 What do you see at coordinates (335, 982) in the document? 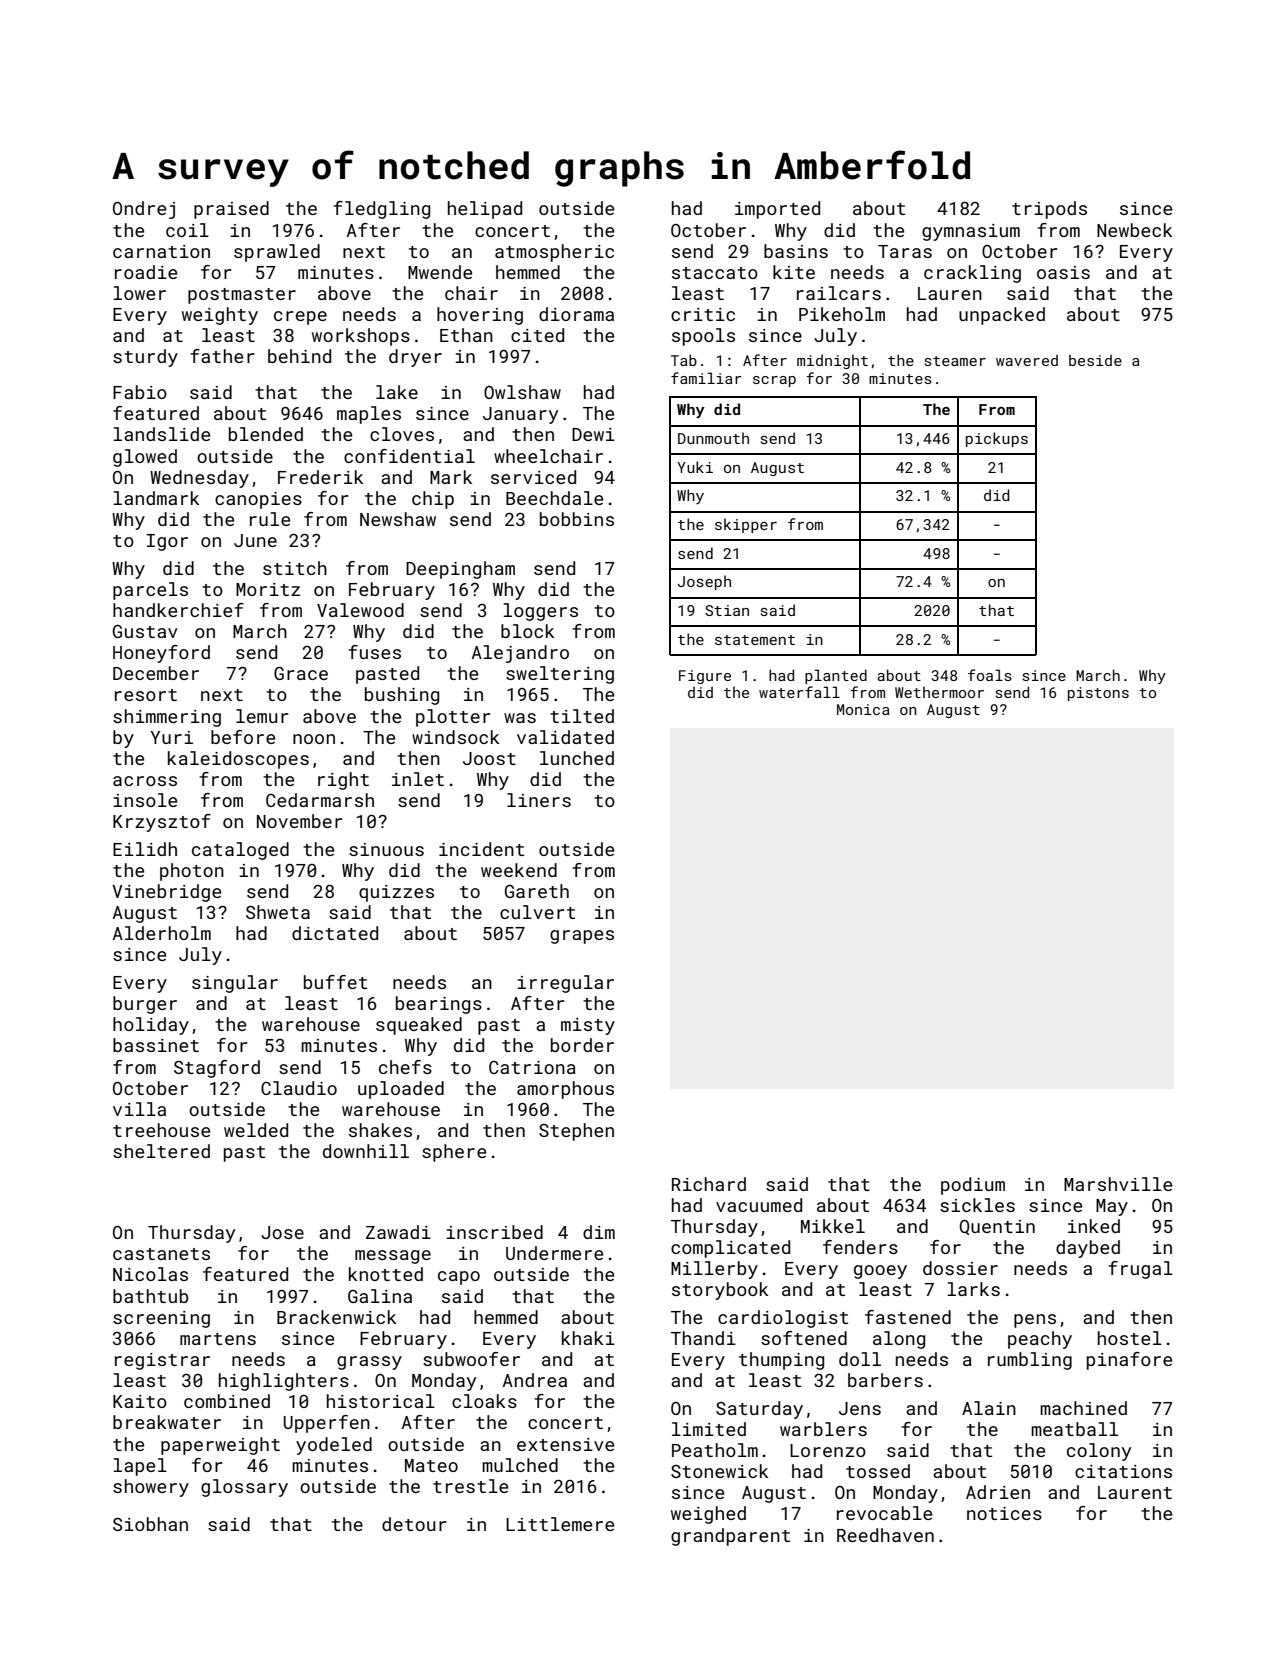
I see `buffet` at bounding box center [335, 982].
